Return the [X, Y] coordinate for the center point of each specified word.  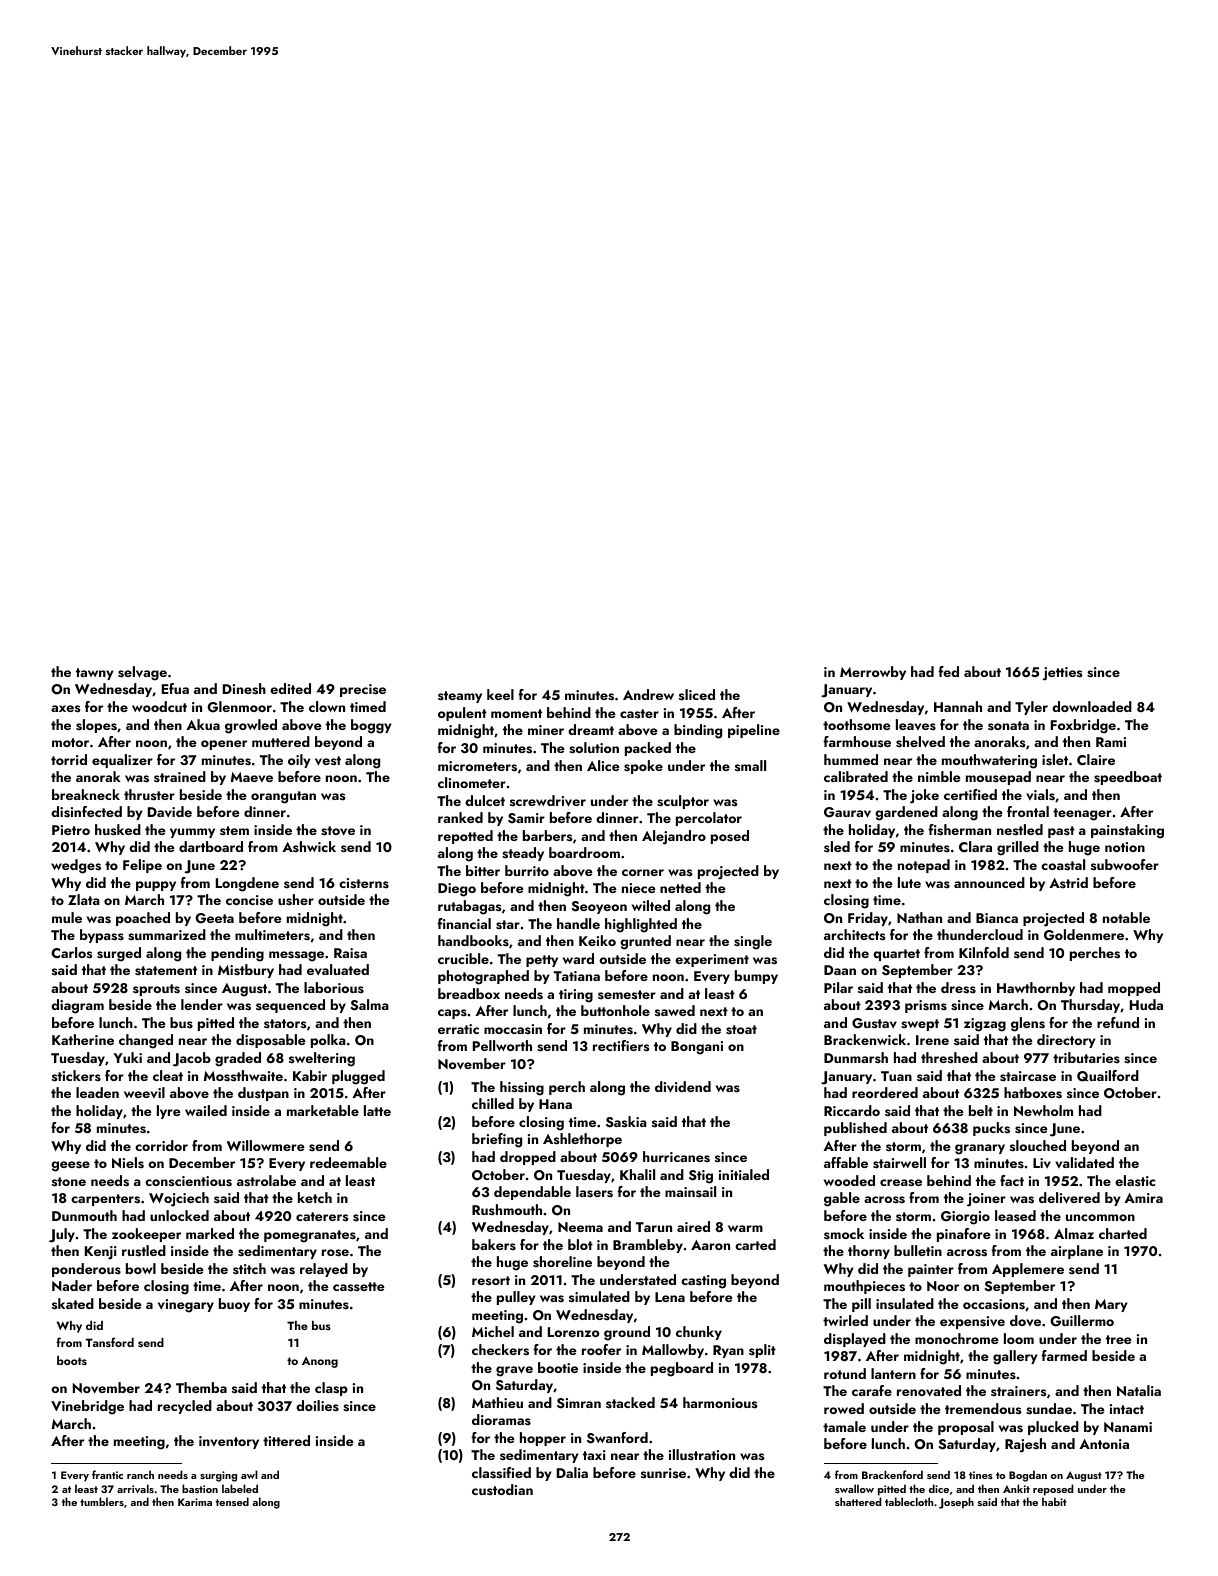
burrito [527, 870]
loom [1019, 1338]
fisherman [959, 830]
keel [500, 694]
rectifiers [621, 1045]
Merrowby [873, 673]
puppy [156, 886]
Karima [195, 1502]
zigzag [985, 1025]
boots [72, 1360]
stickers [76, 1075]
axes [65, 708]
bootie [558, 1367]
